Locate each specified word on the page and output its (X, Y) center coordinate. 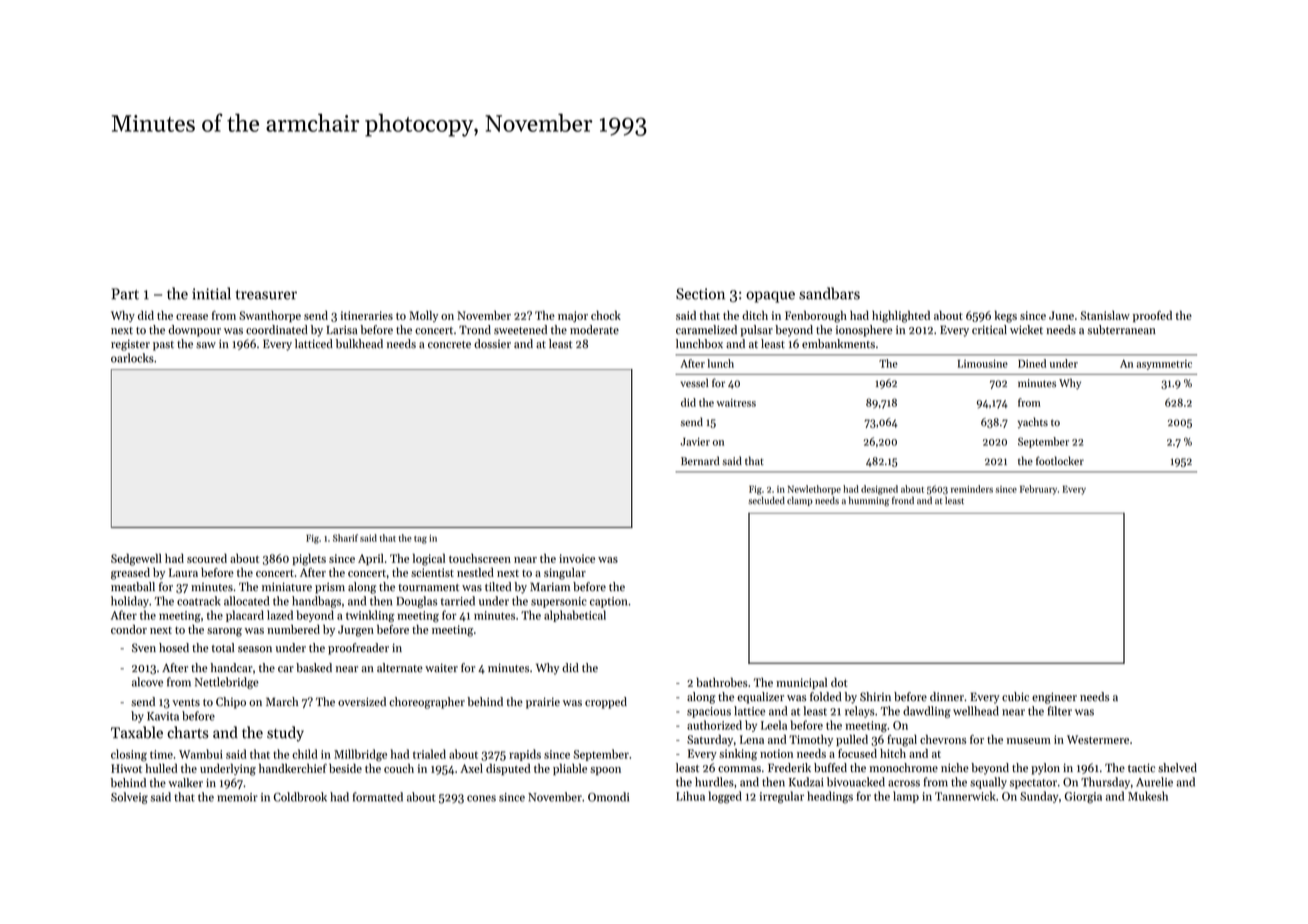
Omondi (608, 797)
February (1038, 490)
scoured (207, 558)
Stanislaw (1105, 315)
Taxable (137, 732)
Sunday (1039, 797)
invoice (577, 558)
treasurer (266, 295)
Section (700, 294)
